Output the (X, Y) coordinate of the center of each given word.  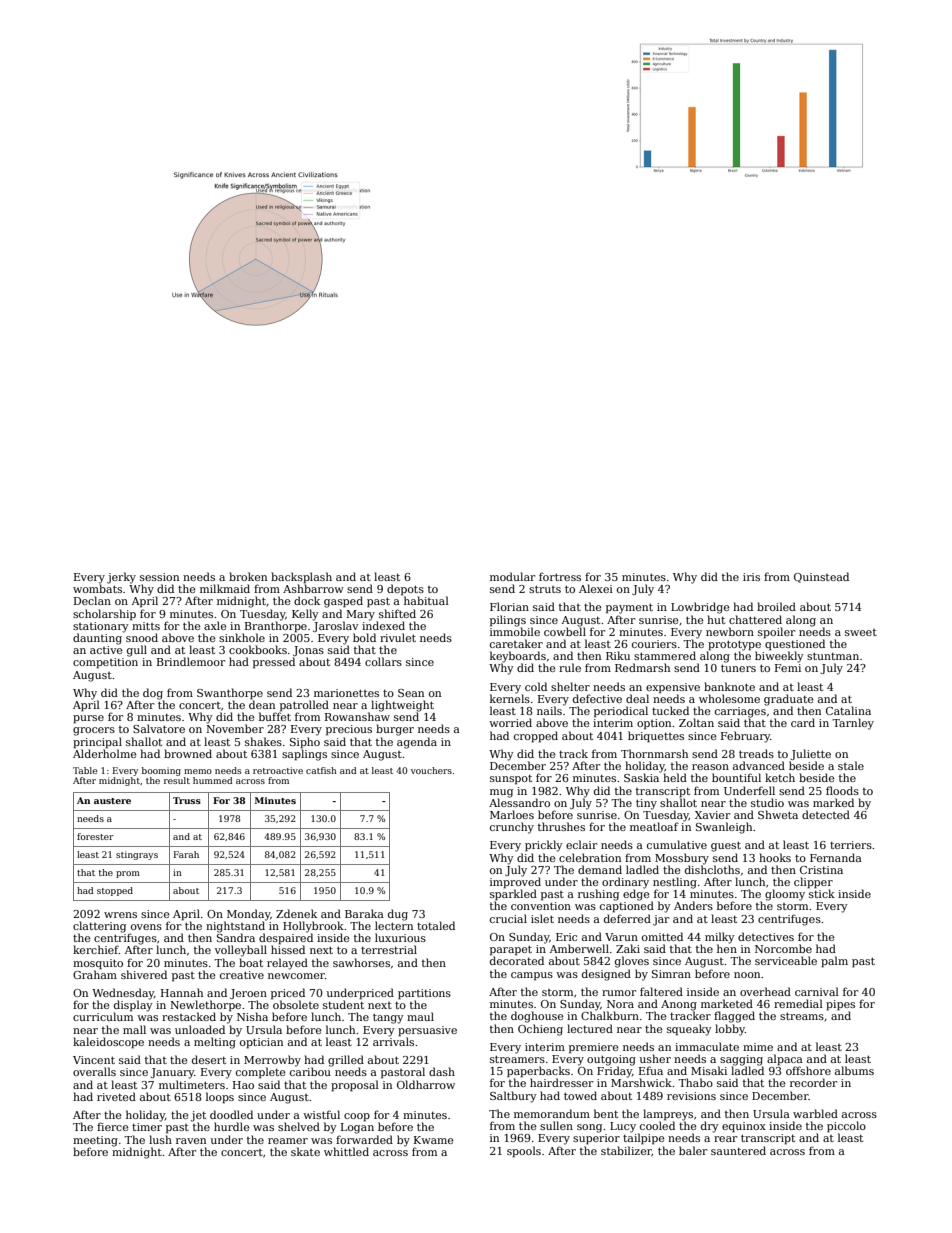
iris (751, 577)
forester (95, 836)
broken (248, 576)
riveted (116, 1096)
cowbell (565, 631)
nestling (675, 883)
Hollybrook (313, 927)
